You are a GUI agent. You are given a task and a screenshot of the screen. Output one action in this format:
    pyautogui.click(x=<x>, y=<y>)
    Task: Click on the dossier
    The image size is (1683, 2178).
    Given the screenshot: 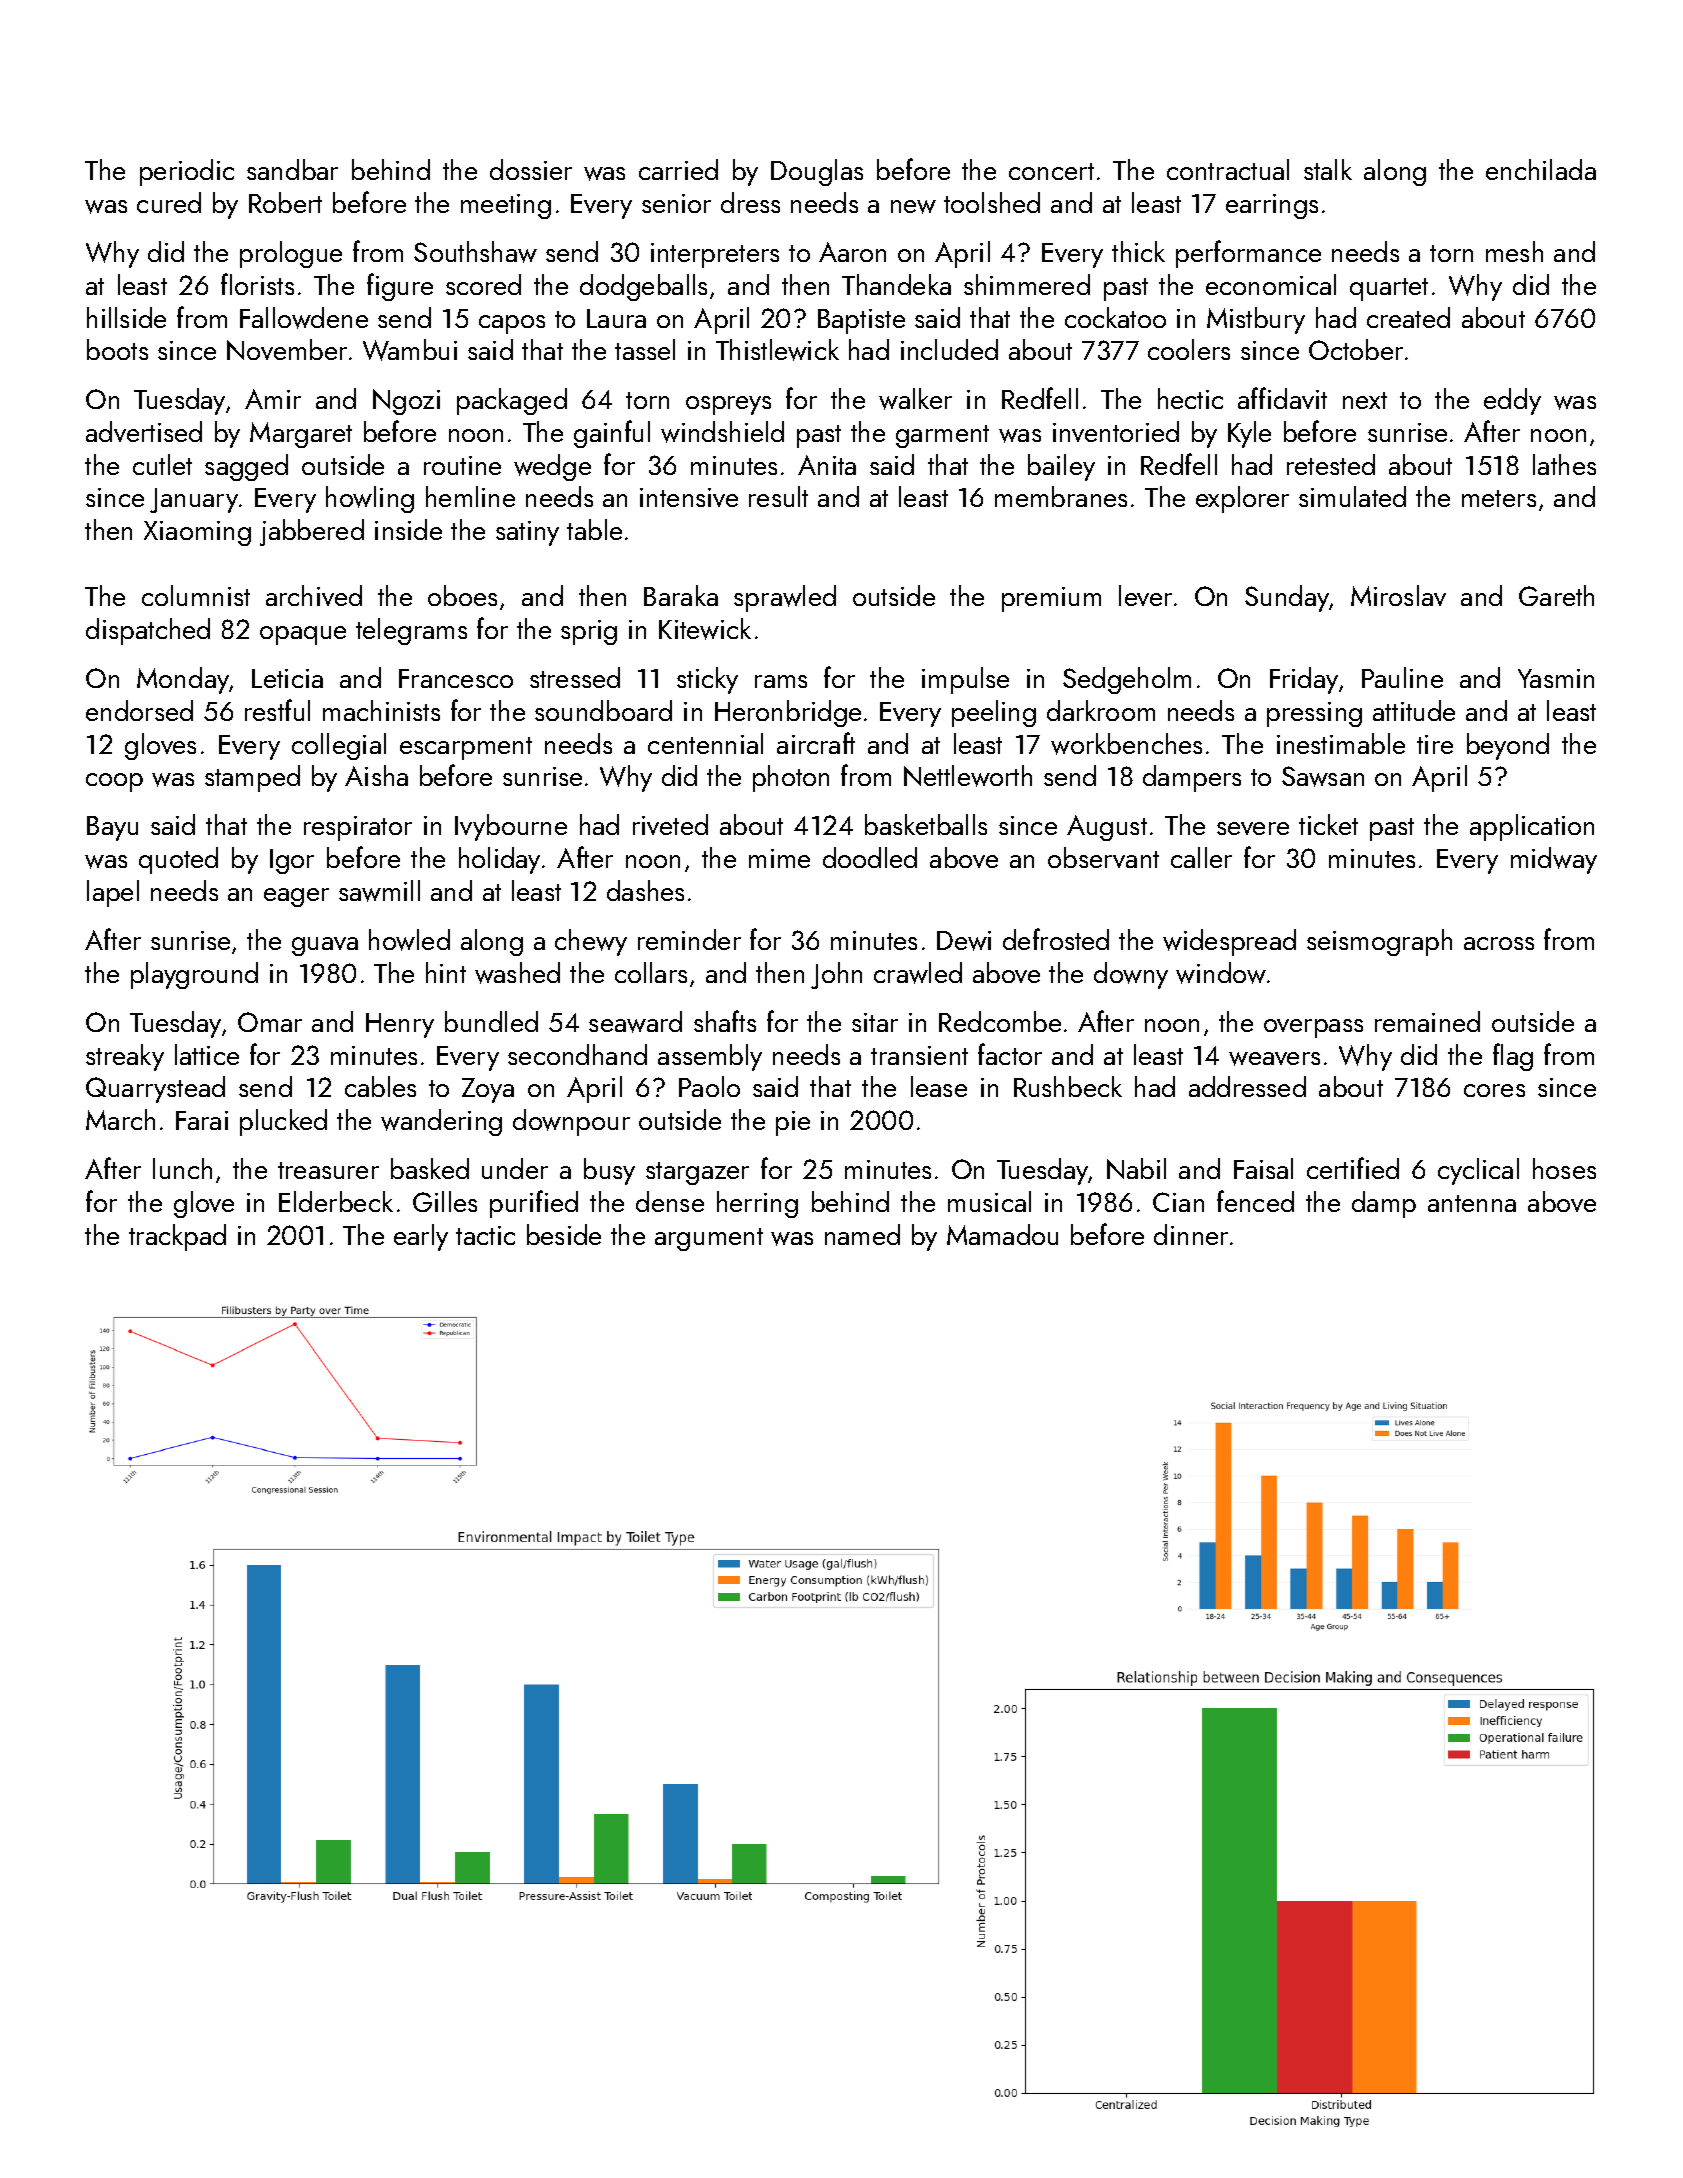 What is the action you would take?
    pyautogui.click(x=531, y=169)
